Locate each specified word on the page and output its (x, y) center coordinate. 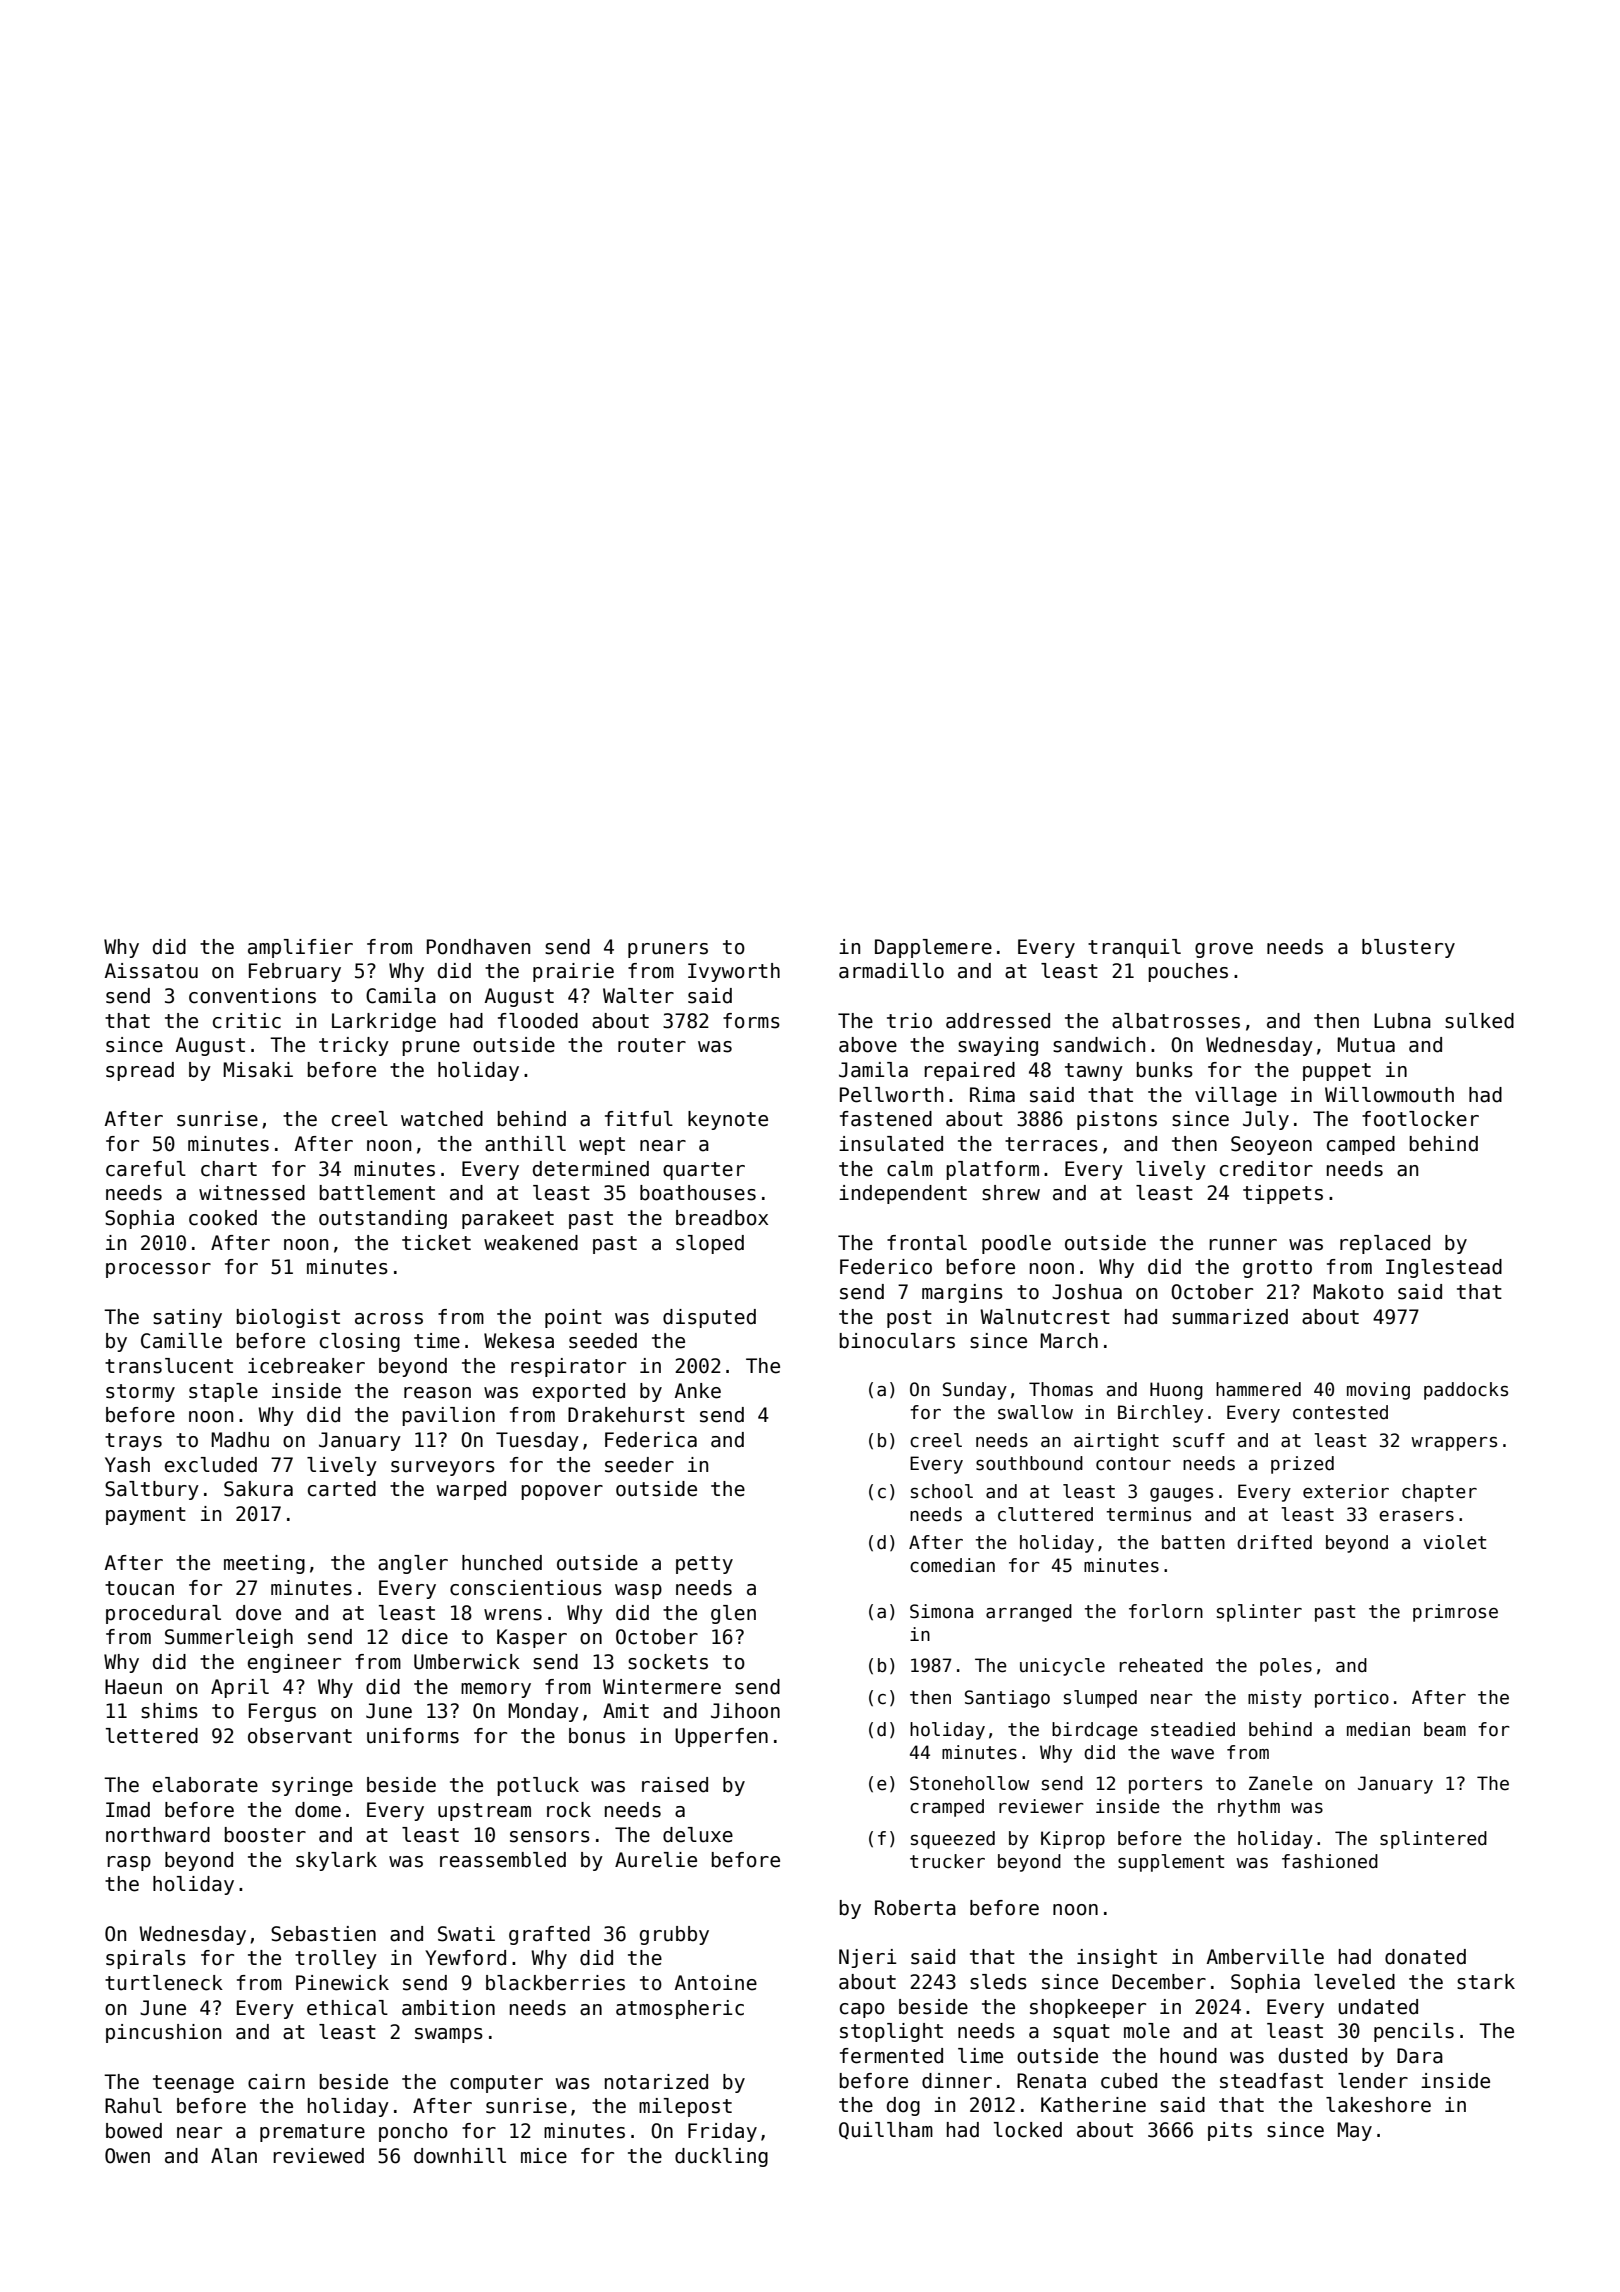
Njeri (868, 1958)
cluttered (1045, 1514)
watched (442, 1119)
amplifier (300, 948)
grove (1224, 950)
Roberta (915, 1908)
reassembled (503, 1860)
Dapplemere (933, 948)
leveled (1354, 1982)
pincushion (163, 2033)
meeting (264, 1564)
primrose (1455, 1613)
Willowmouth (1389, 1095)
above (868, 1045)
